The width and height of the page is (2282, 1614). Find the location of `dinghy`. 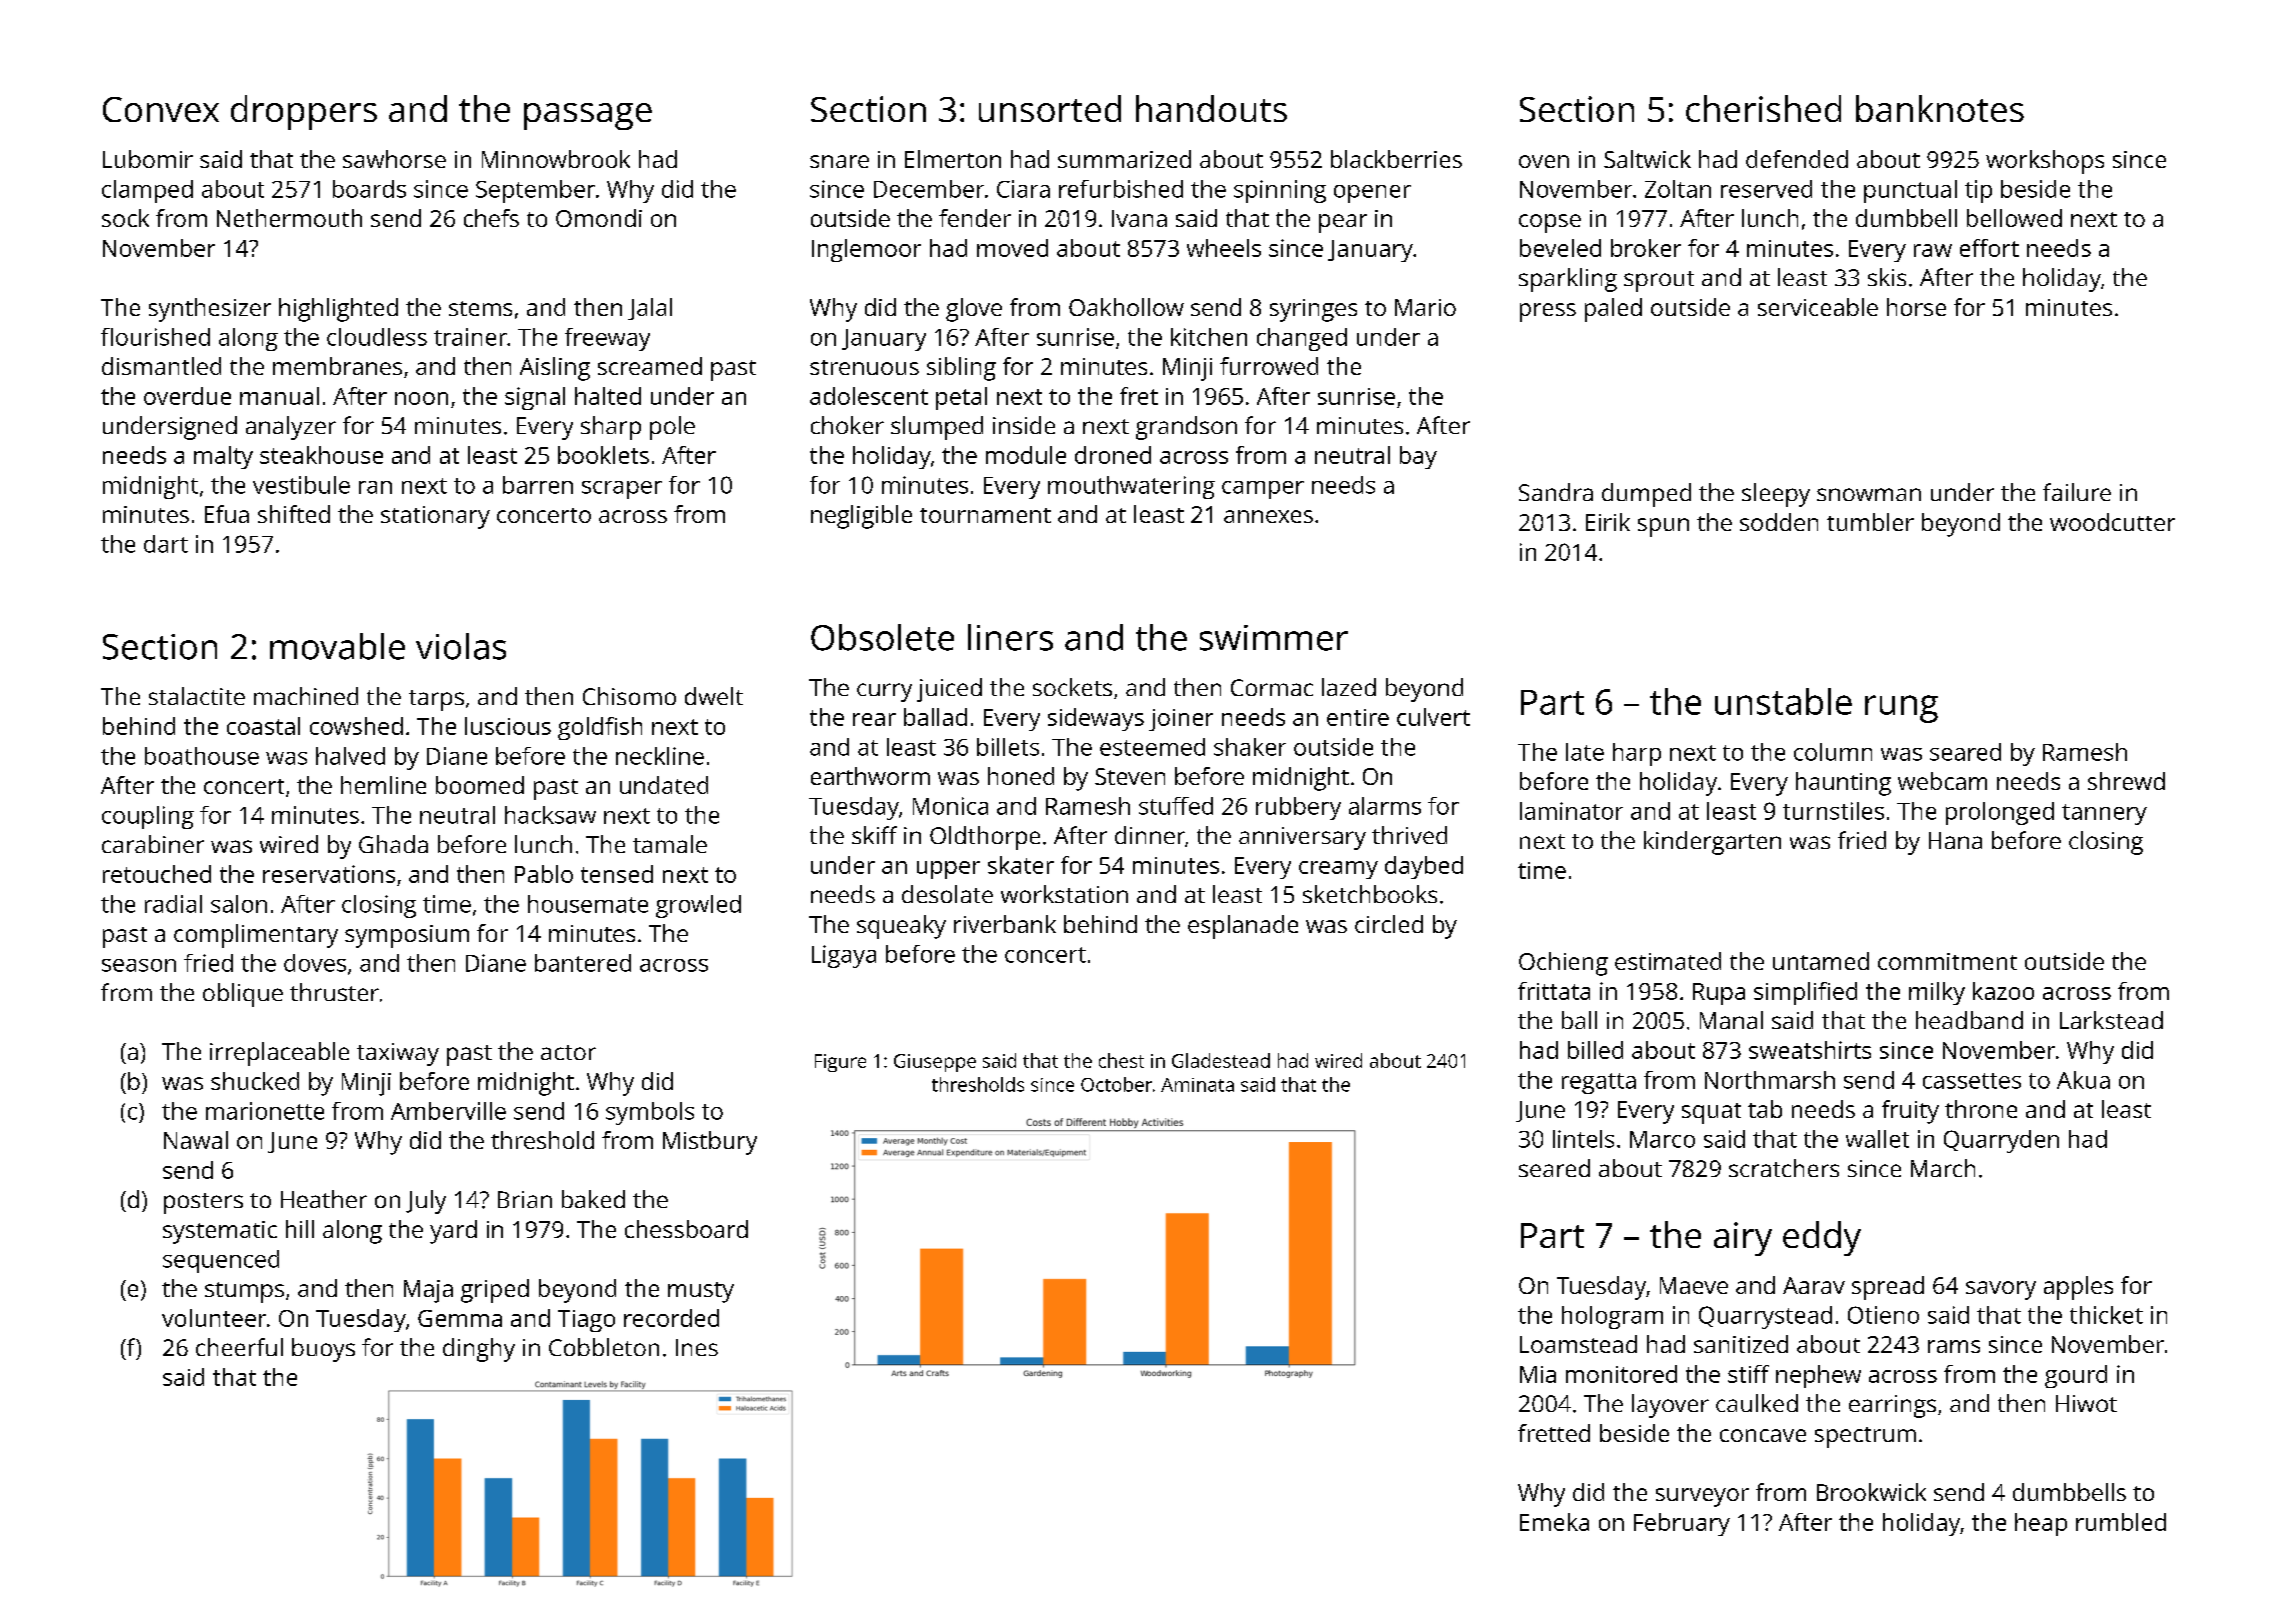

dinghy is located at coordinates (479, 1350).
